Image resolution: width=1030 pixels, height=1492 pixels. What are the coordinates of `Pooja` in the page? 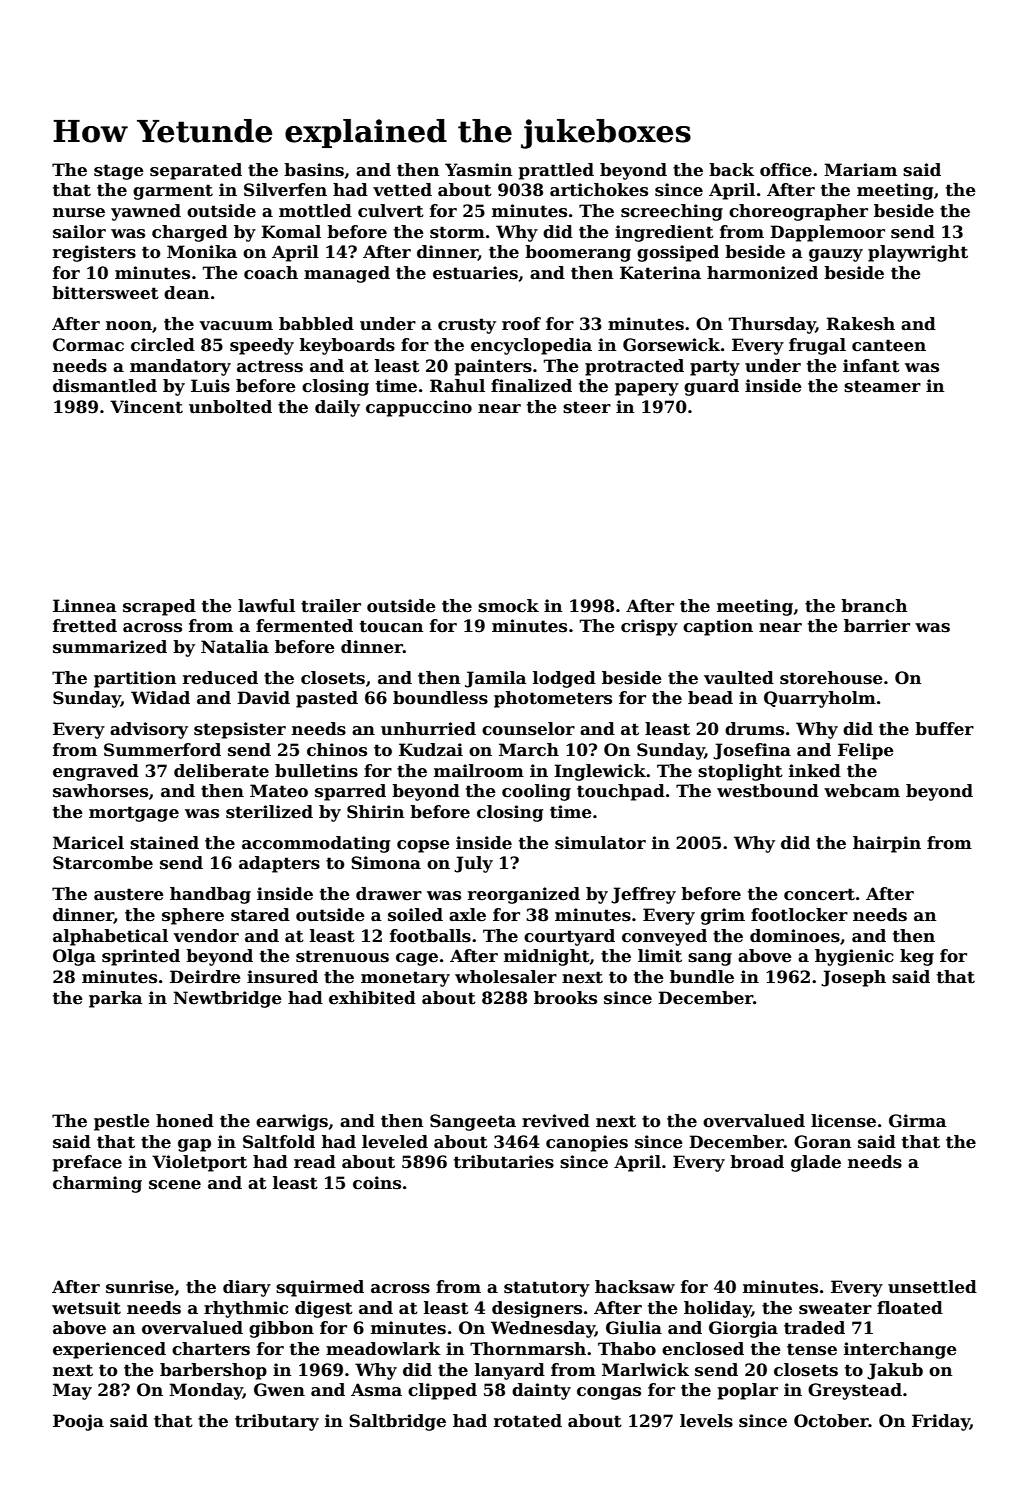 It's located at (78, 1422).
